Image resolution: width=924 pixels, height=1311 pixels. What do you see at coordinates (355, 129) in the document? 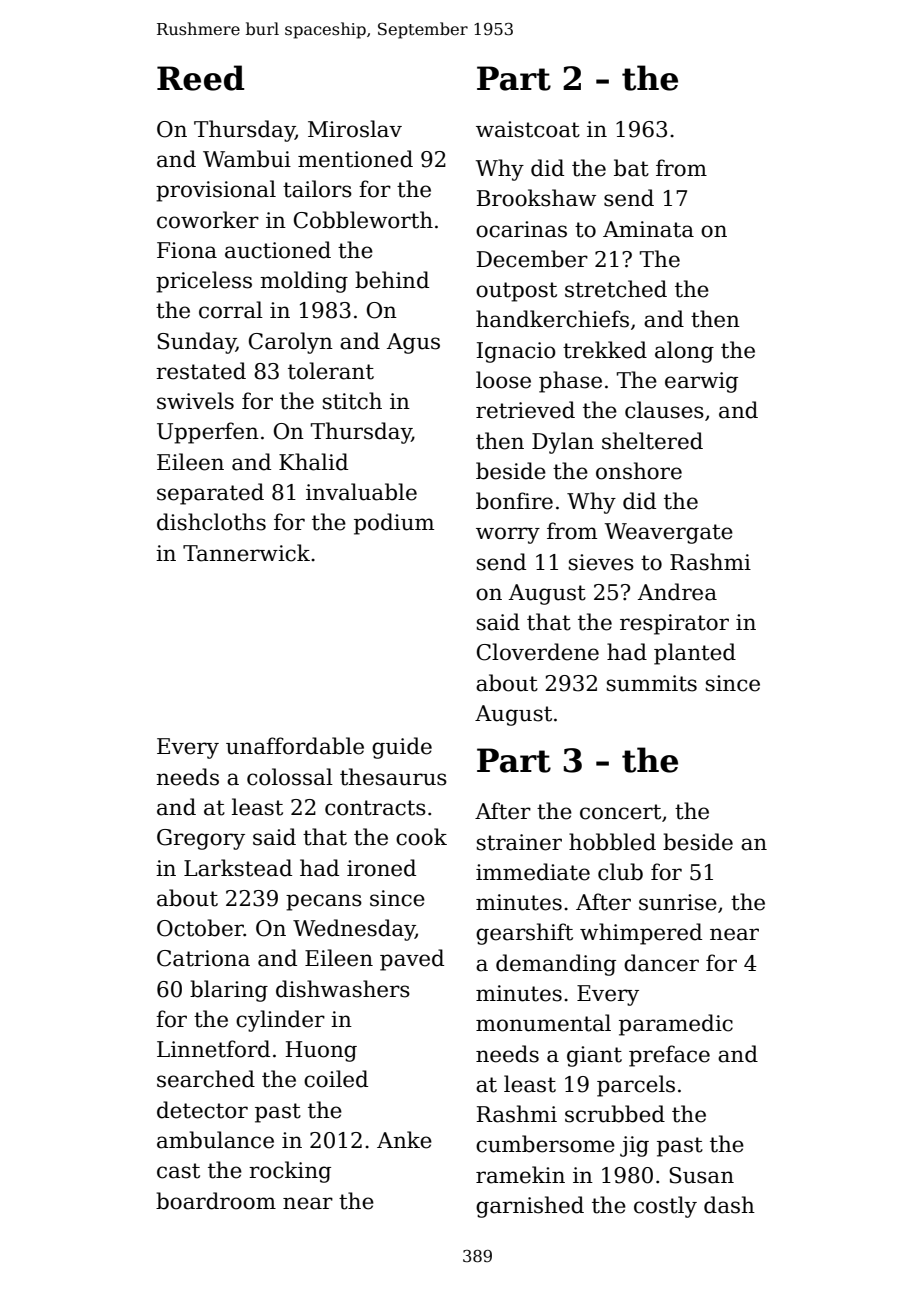
I see `Miroslav` at bounding box center [355, 129].
